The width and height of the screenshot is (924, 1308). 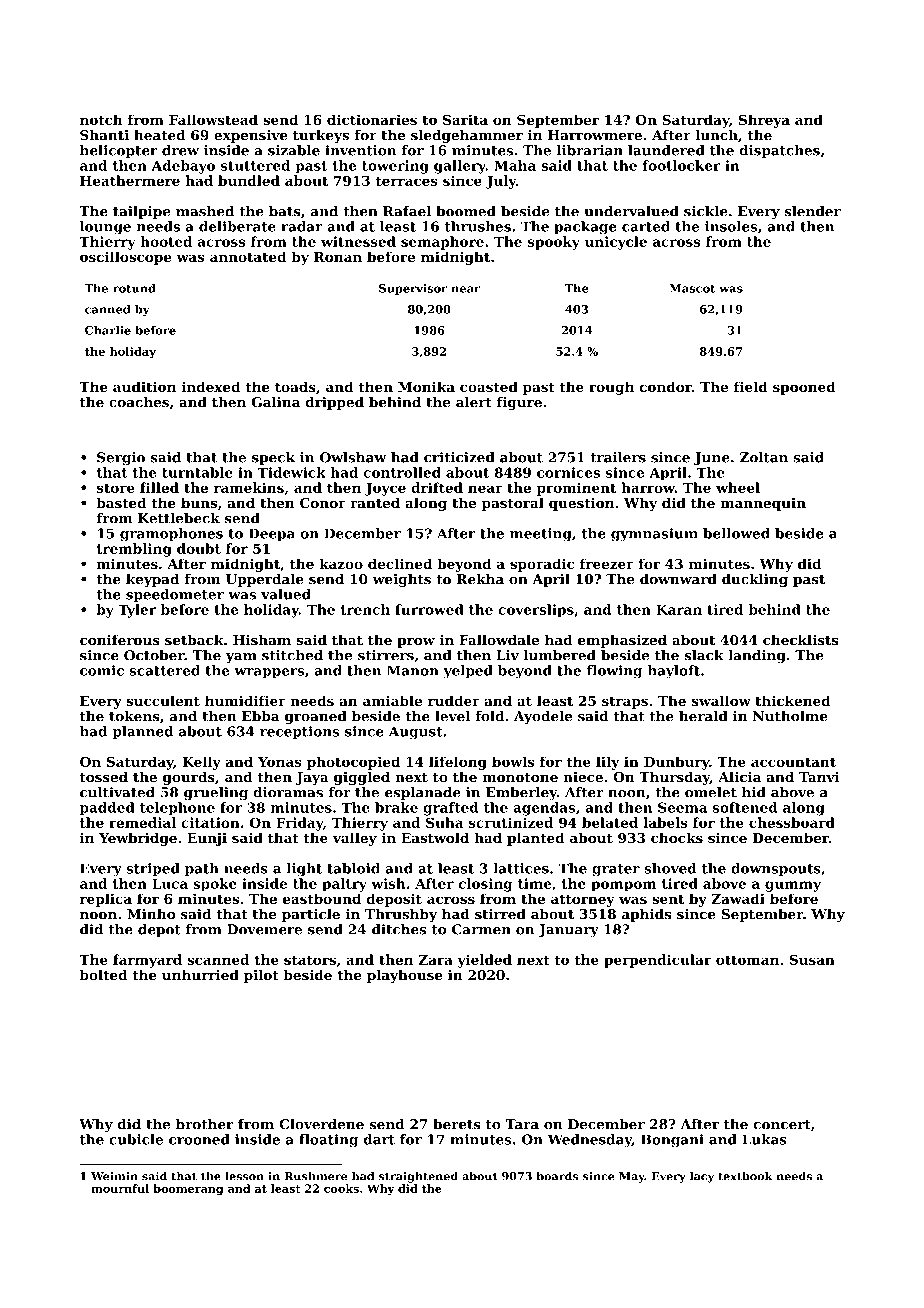 What do you see at coordinates (812, 959) in the screenshot?
I see `Susan` at bounding box center [812, 959].
